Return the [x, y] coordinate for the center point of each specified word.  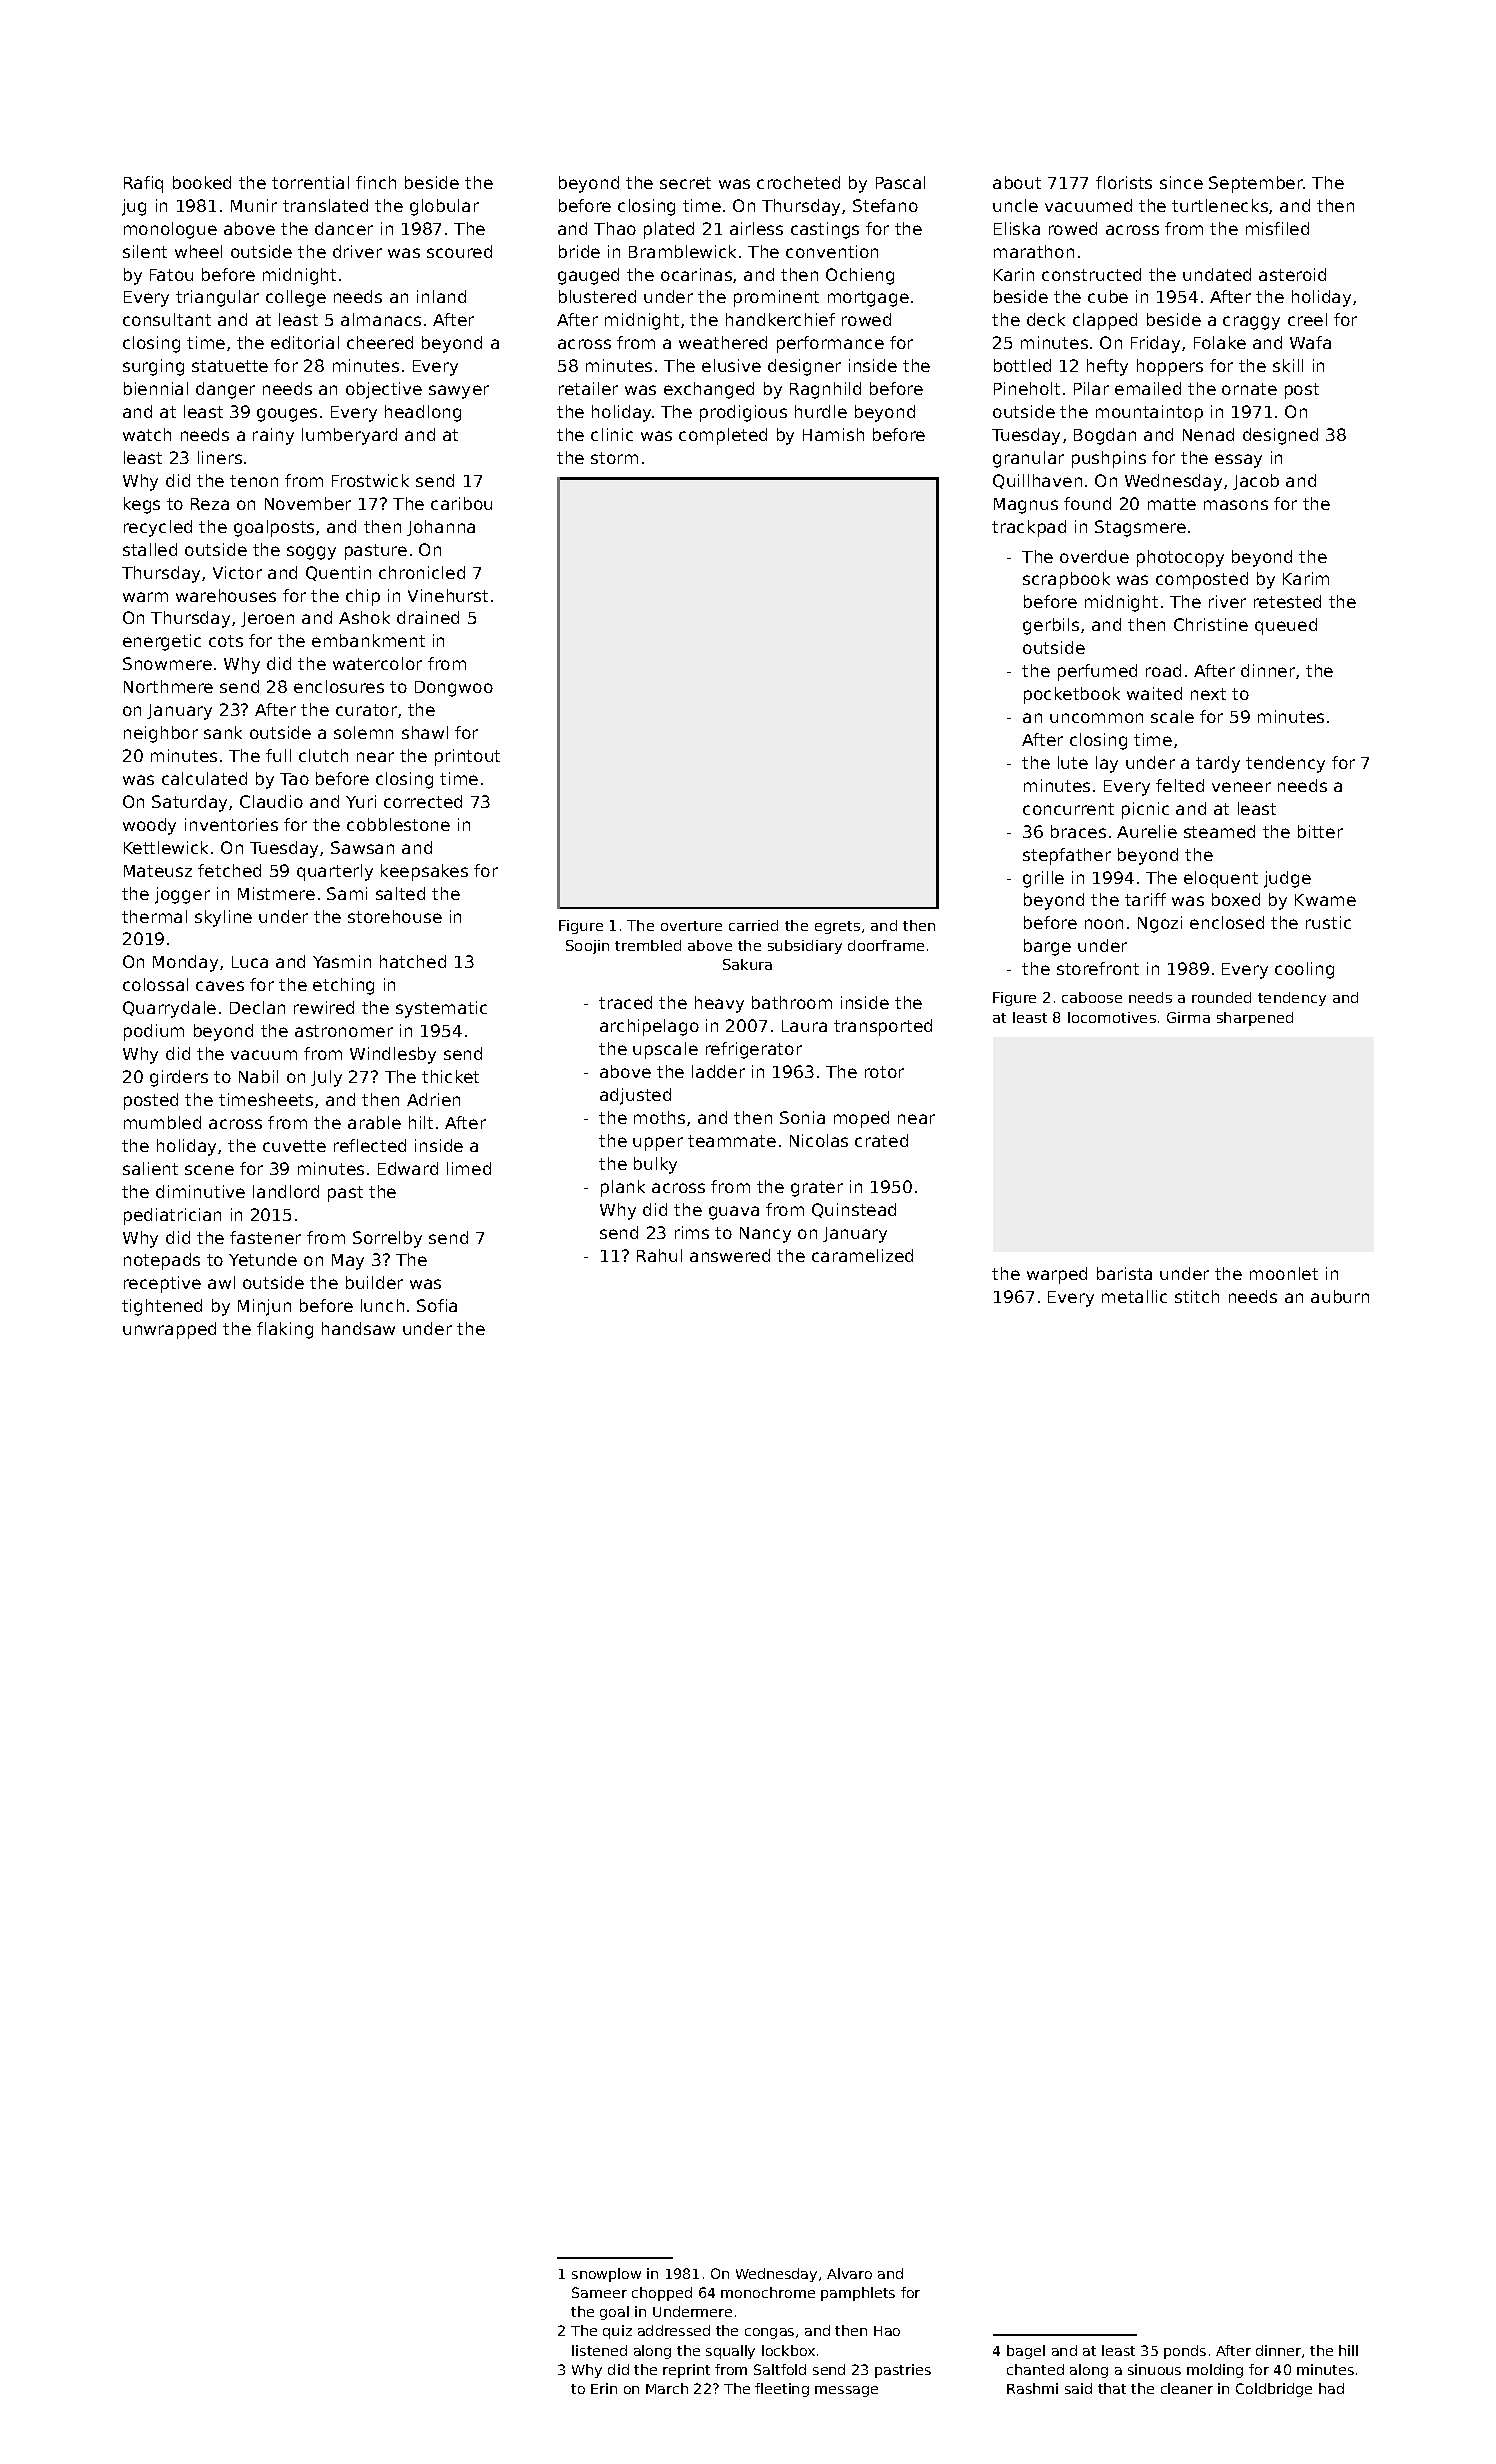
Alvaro [849, 2273]
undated [1217, 274]
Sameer [599, 2292]
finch [376, 182]
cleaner [1187, 2388]
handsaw [358, 1328]
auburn [1340, 1296]
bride [579, 251]
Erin [604, 2388]
